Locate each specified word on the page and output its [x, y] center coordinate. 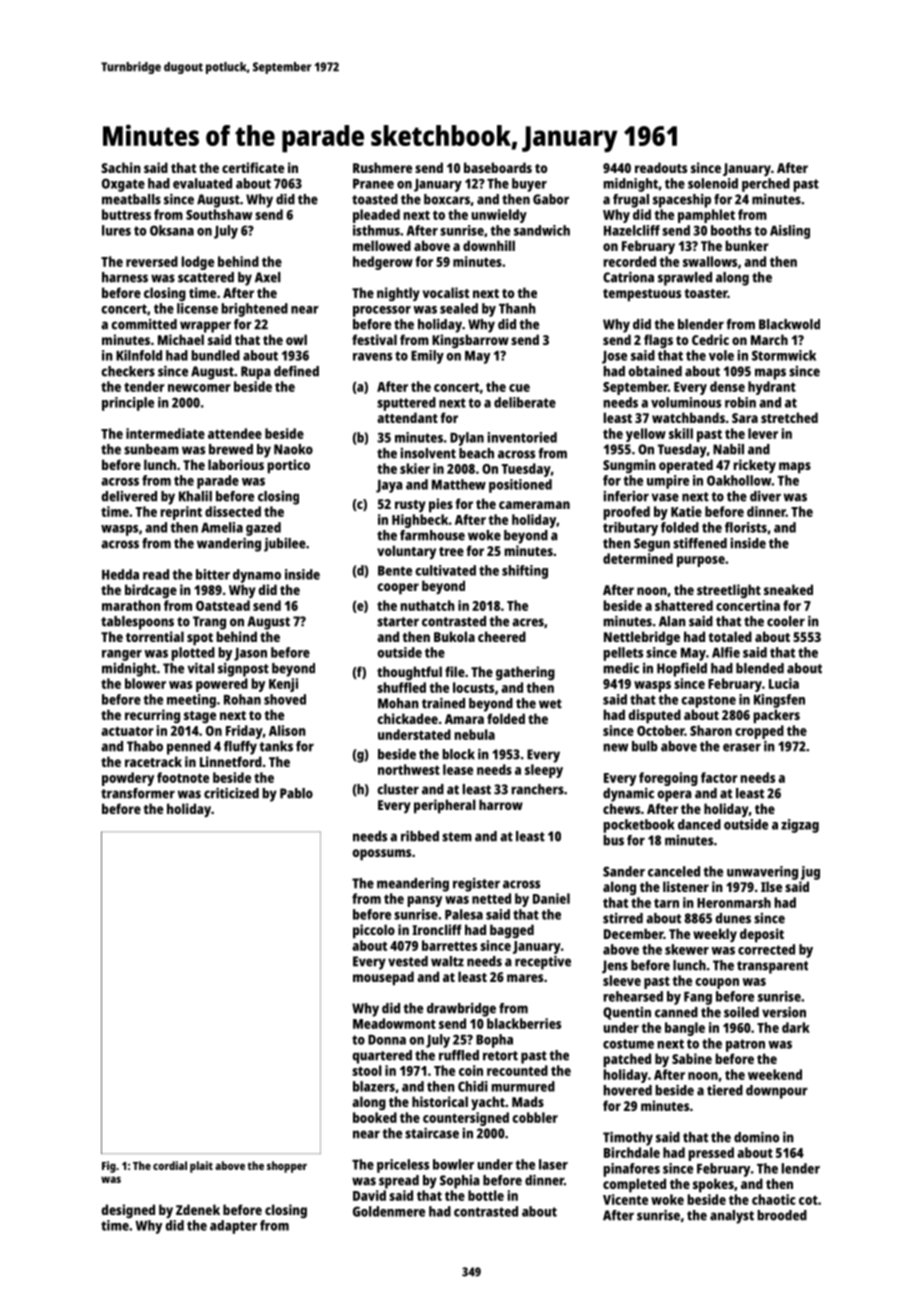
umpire [668, 482]
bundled [215, 355]
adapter [233, 1227]
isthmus [376, 230]
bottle [486, 1195]
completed [634, 1185]
